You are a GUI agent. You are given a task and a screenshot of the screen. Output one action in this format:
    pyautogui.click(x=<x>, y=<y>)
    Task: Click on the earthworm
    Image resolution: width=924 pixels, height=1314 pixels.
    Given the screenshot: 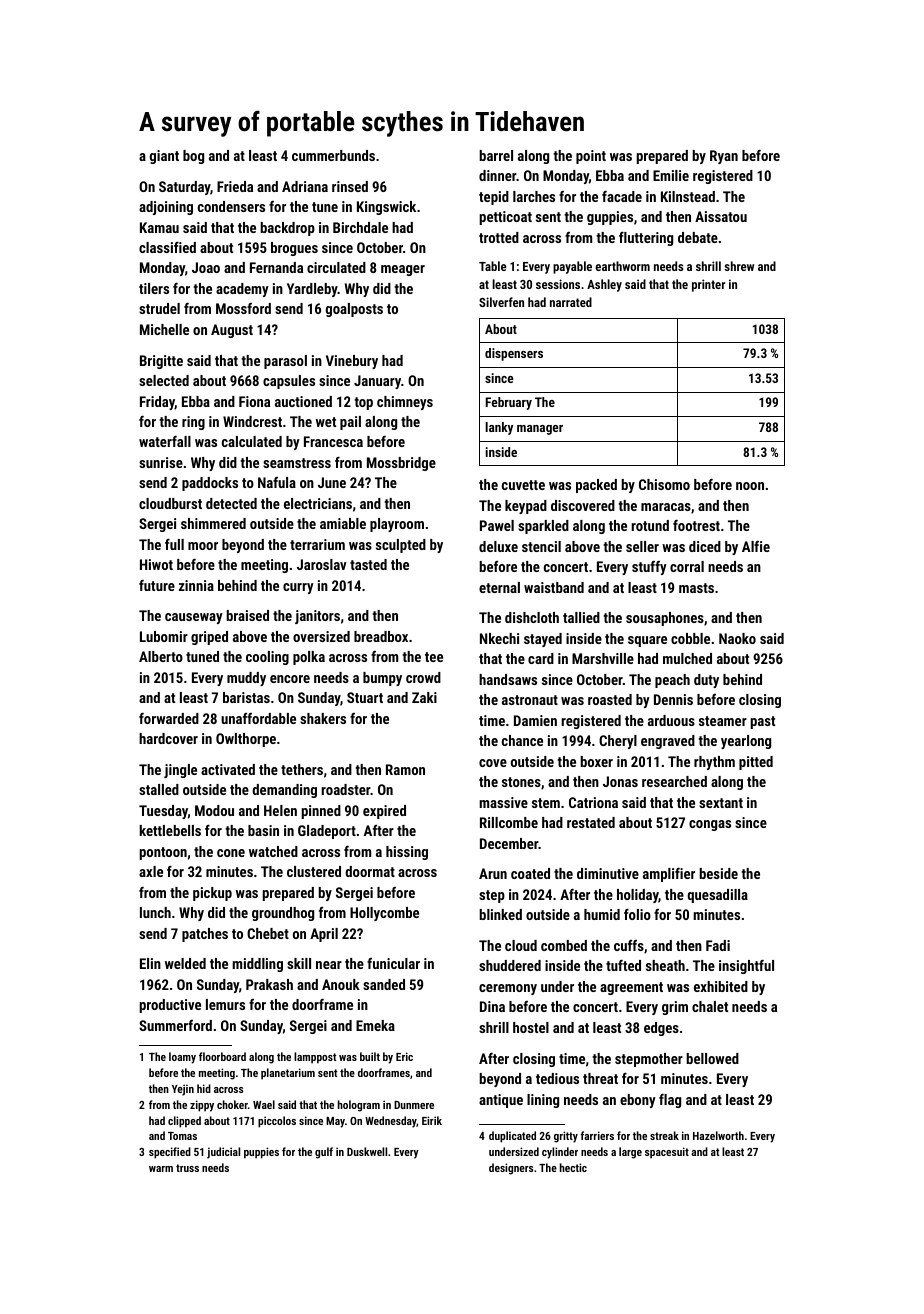 What is the action you would take?
    pyautogui.click(x=622, y=266)
